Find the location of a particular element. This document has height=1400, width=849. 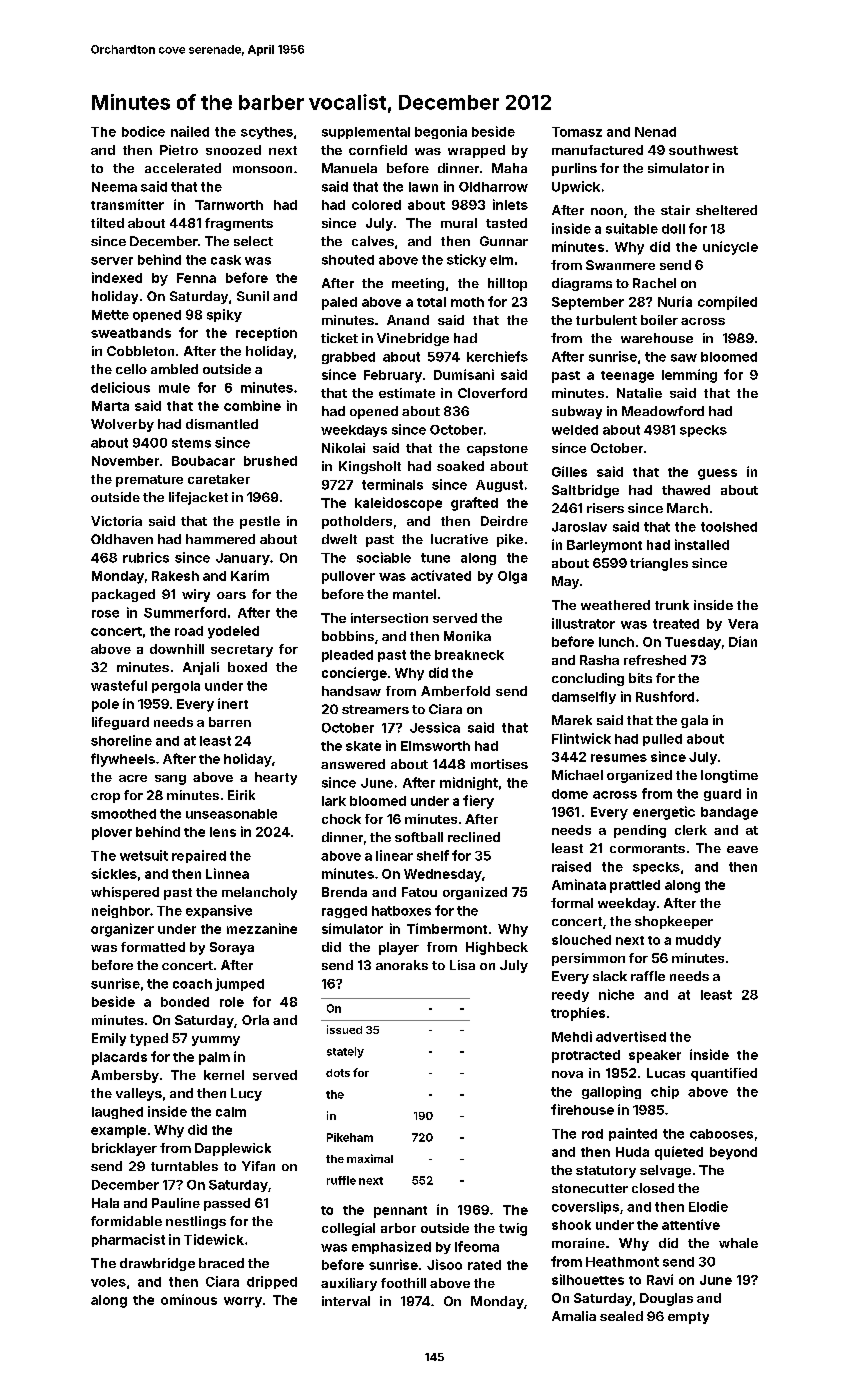

Dapplewick is located at coordinates (233, 1149).
